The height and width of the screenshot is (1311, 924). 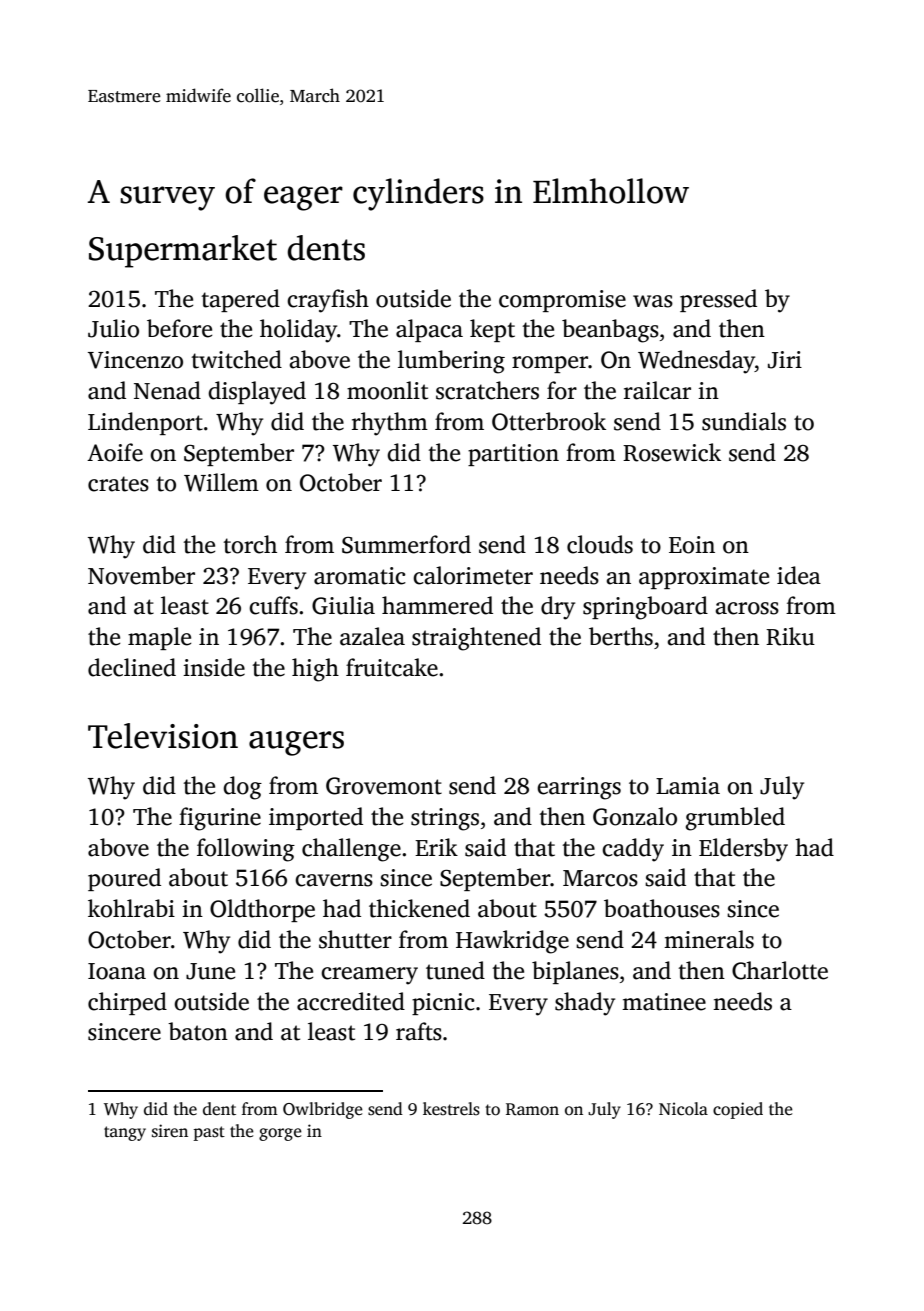 I want to click on figurine, so click(x=220, y=819).
